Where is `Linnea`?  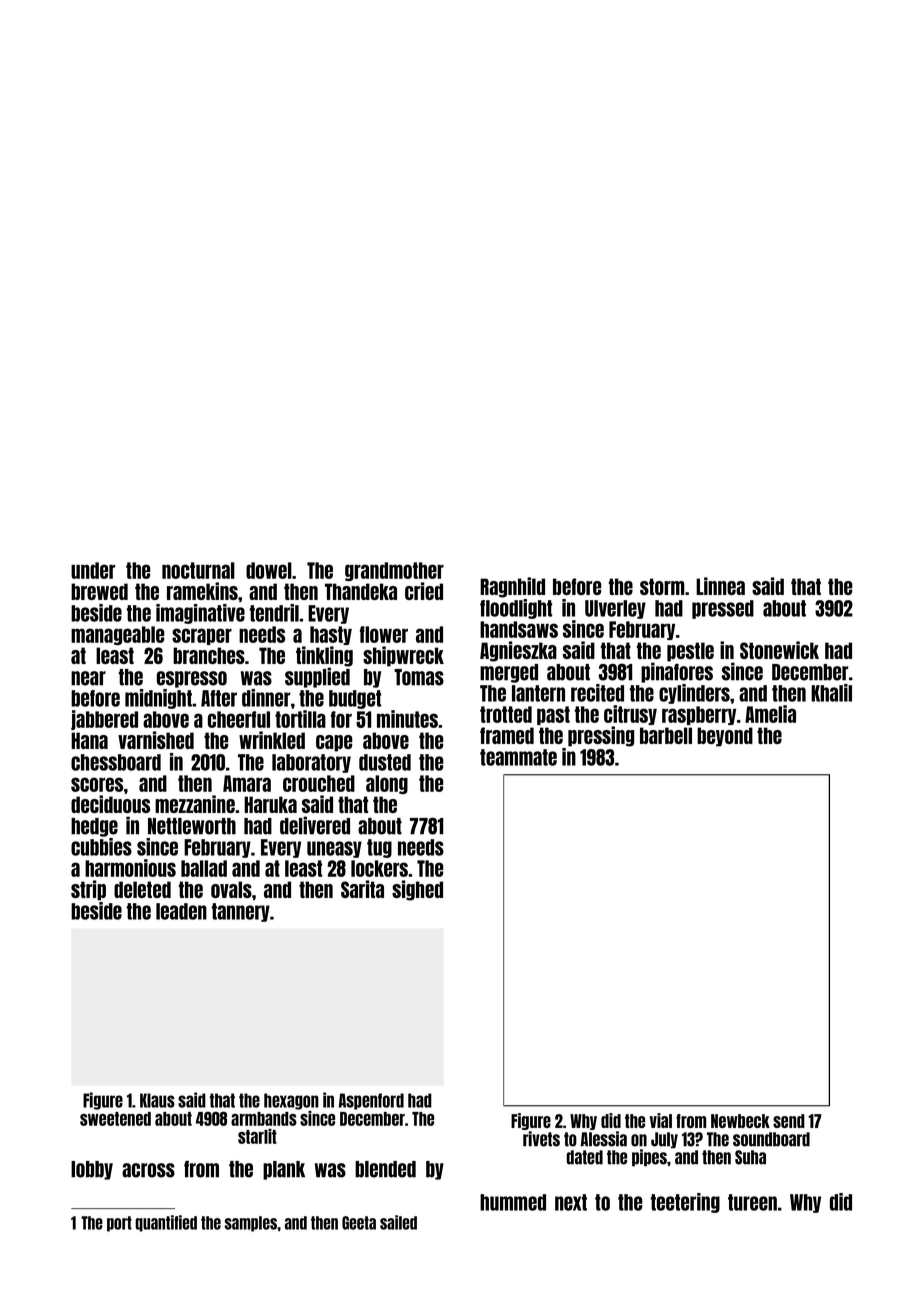
Linnea is located at coordinates (720, 586).
